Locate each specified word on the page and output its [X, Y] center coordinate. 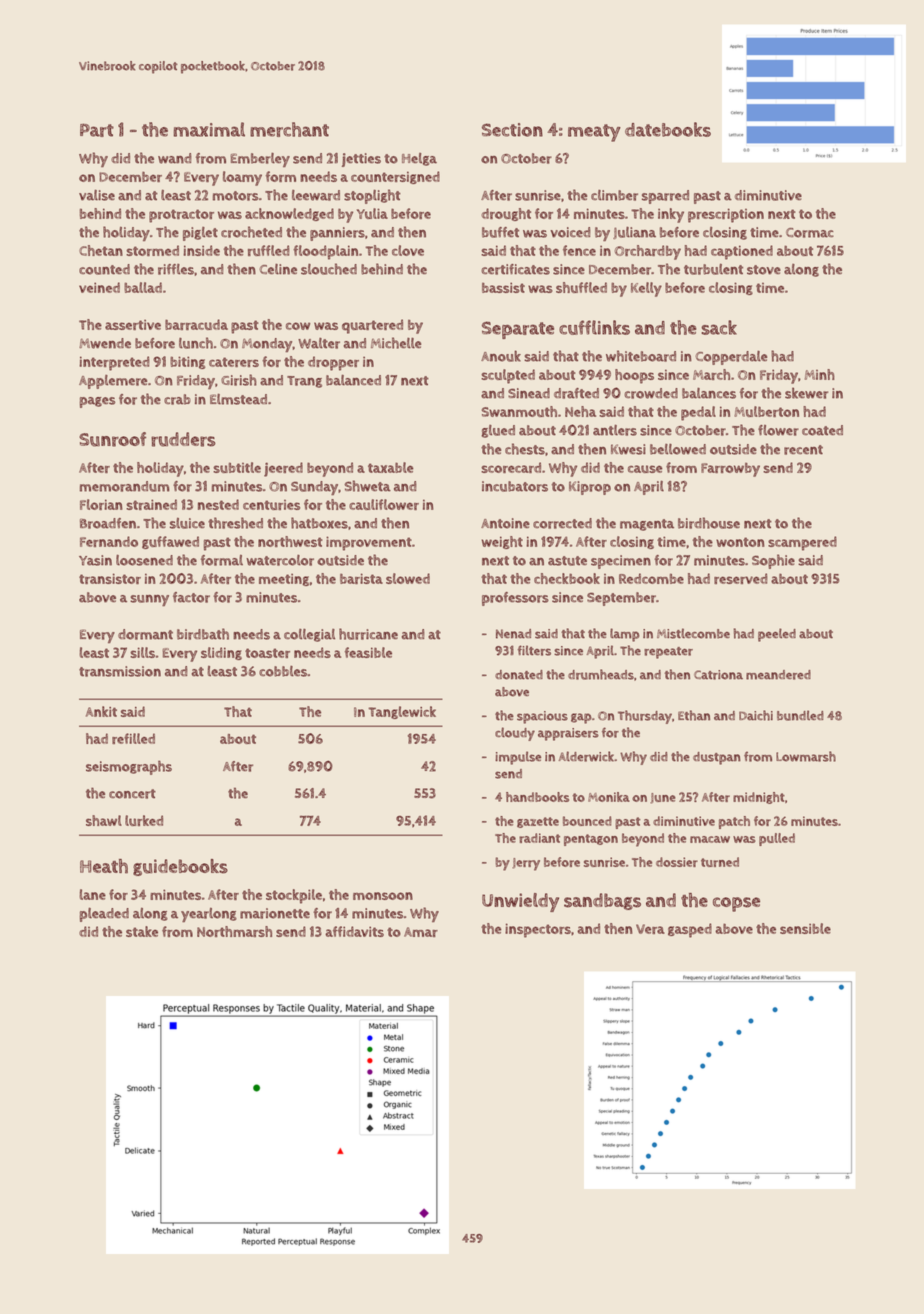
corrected [562, 523]
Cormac [810, 233]
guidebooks [180, 867]
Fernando [109, 541]
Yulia [372, 213]
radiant [539, 838]
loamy [242, 178]
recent [803, 450]
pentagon [591, 840]
